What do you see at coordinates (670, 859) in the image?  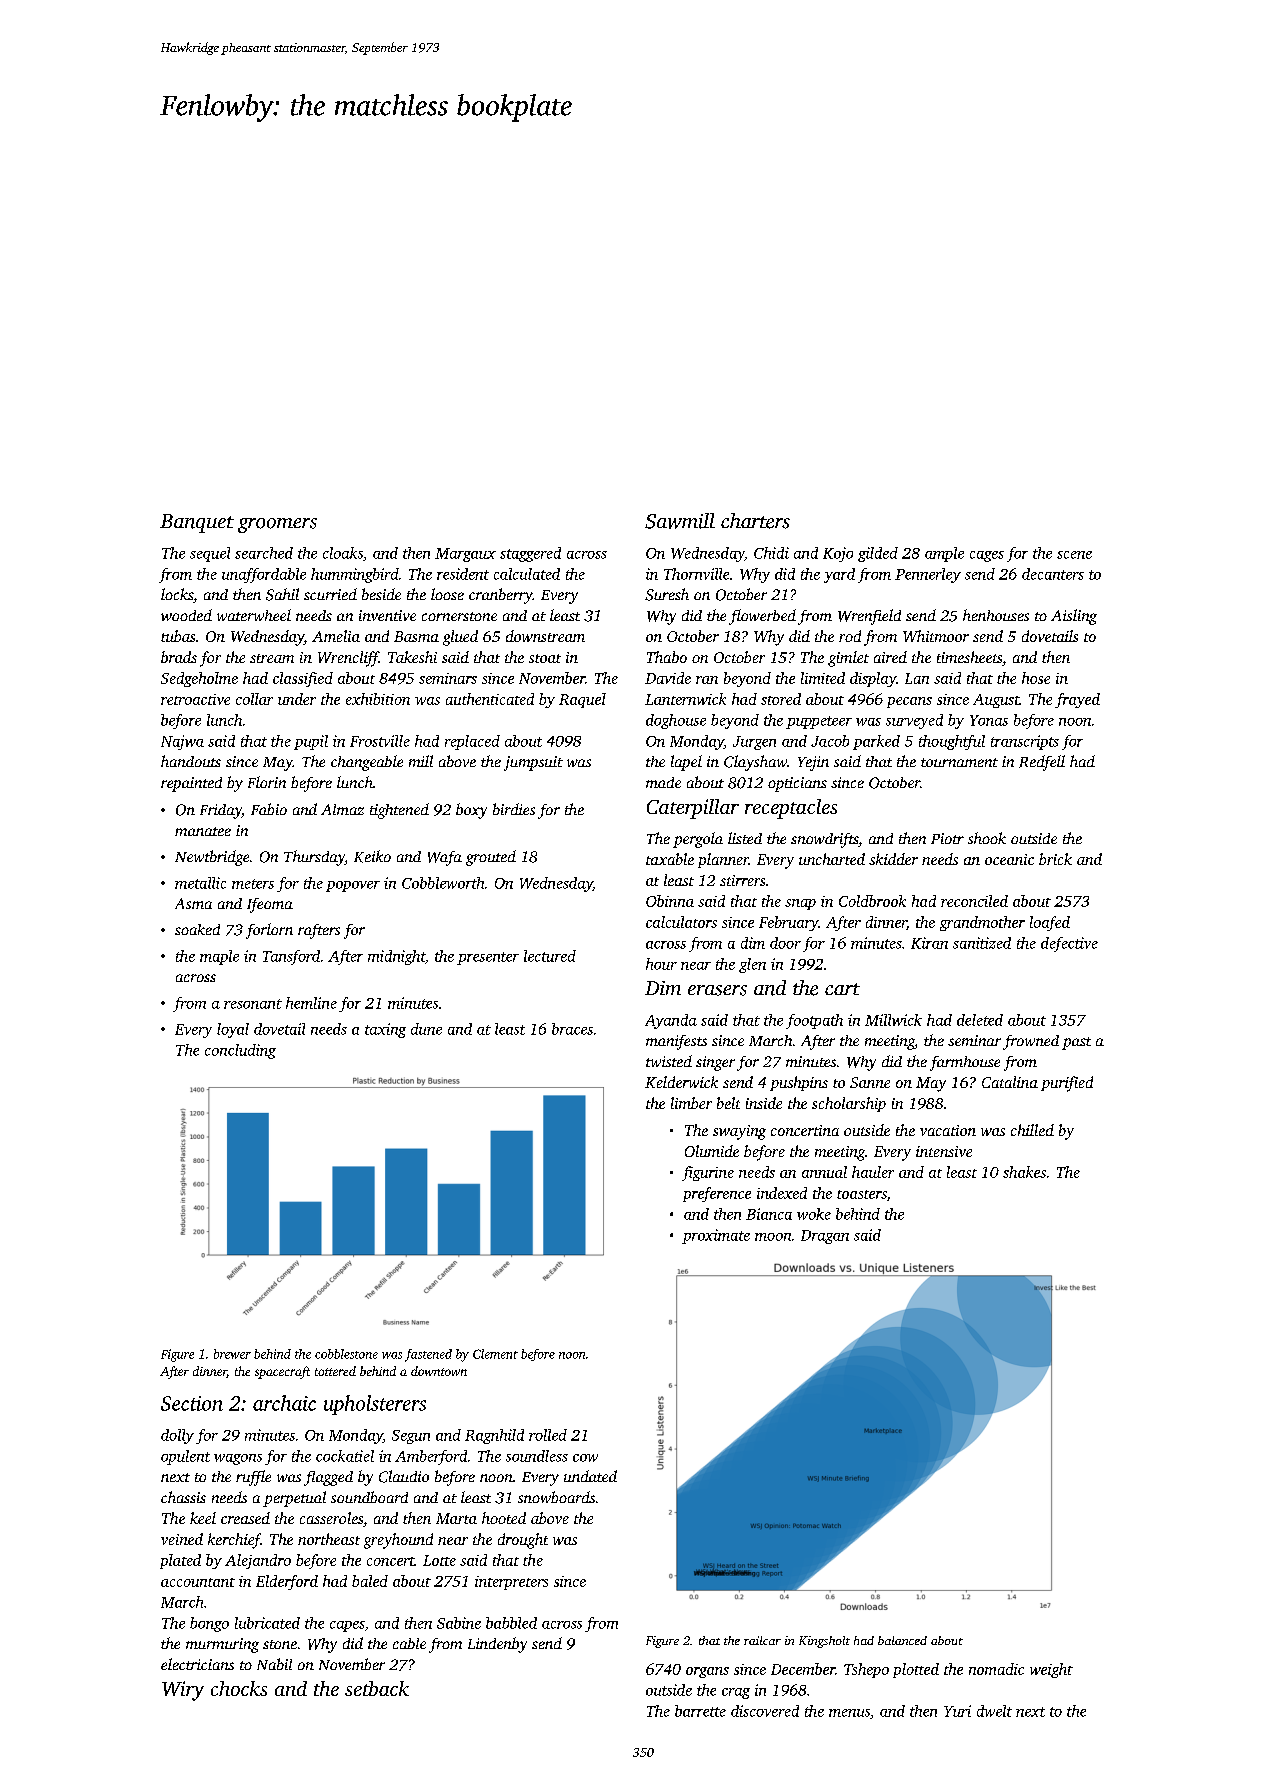 I see `taxable` at bounding box center [670, 859].
